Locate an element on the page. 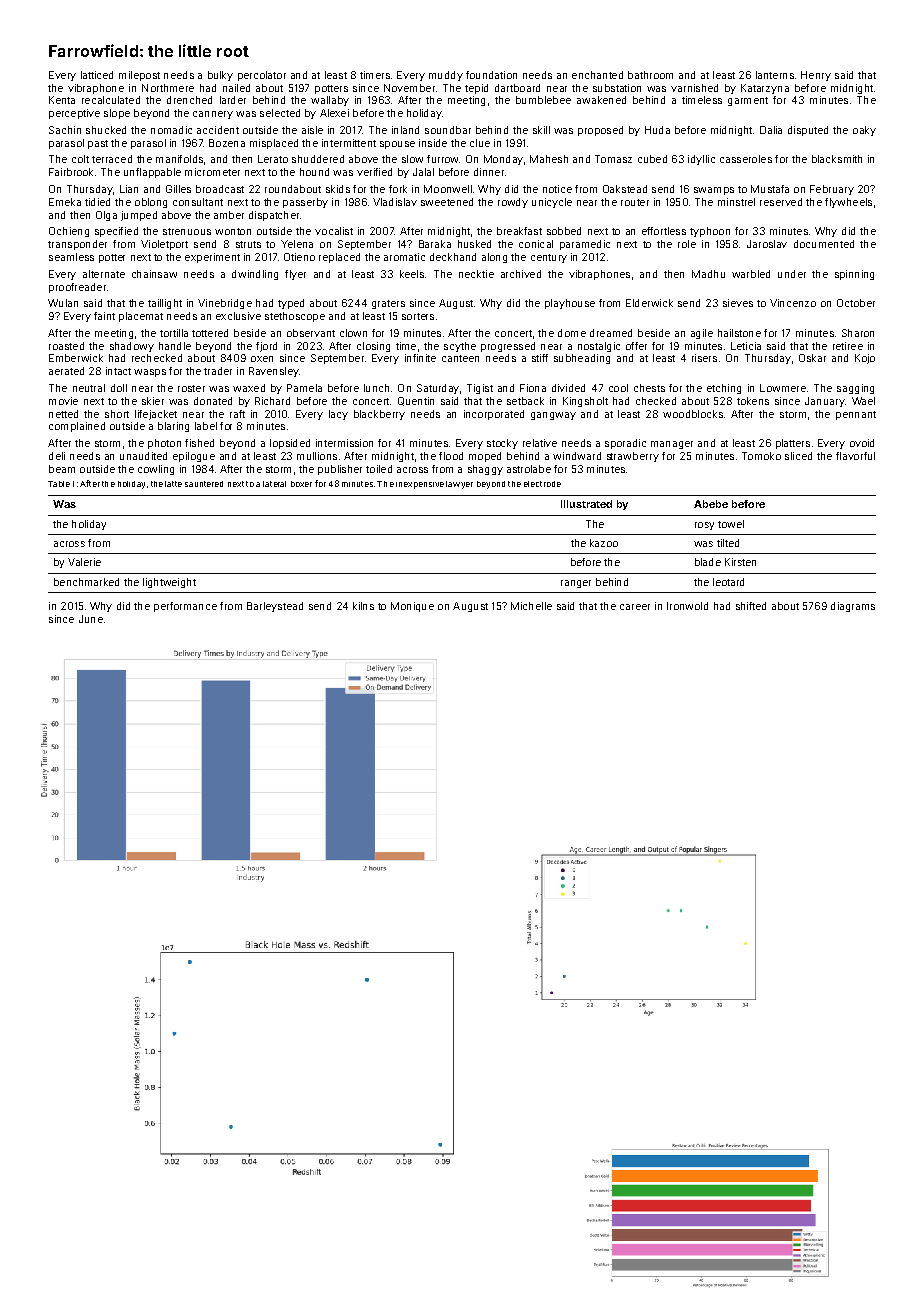 Image resolution: width=924 pixels, height=1308 pixels. foundation is located at coordinates (491, 75).
